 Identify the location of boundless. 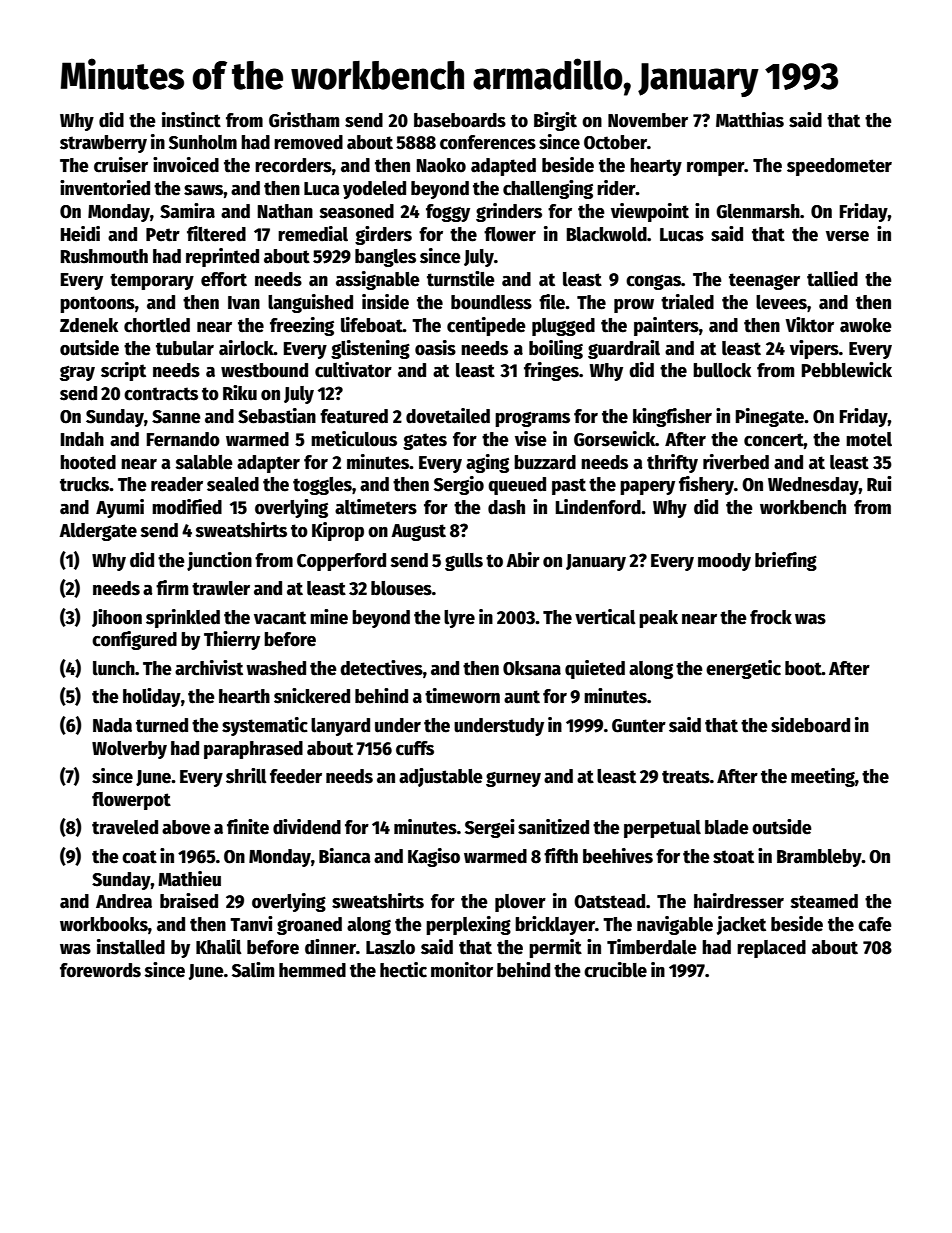
(491, 302).
